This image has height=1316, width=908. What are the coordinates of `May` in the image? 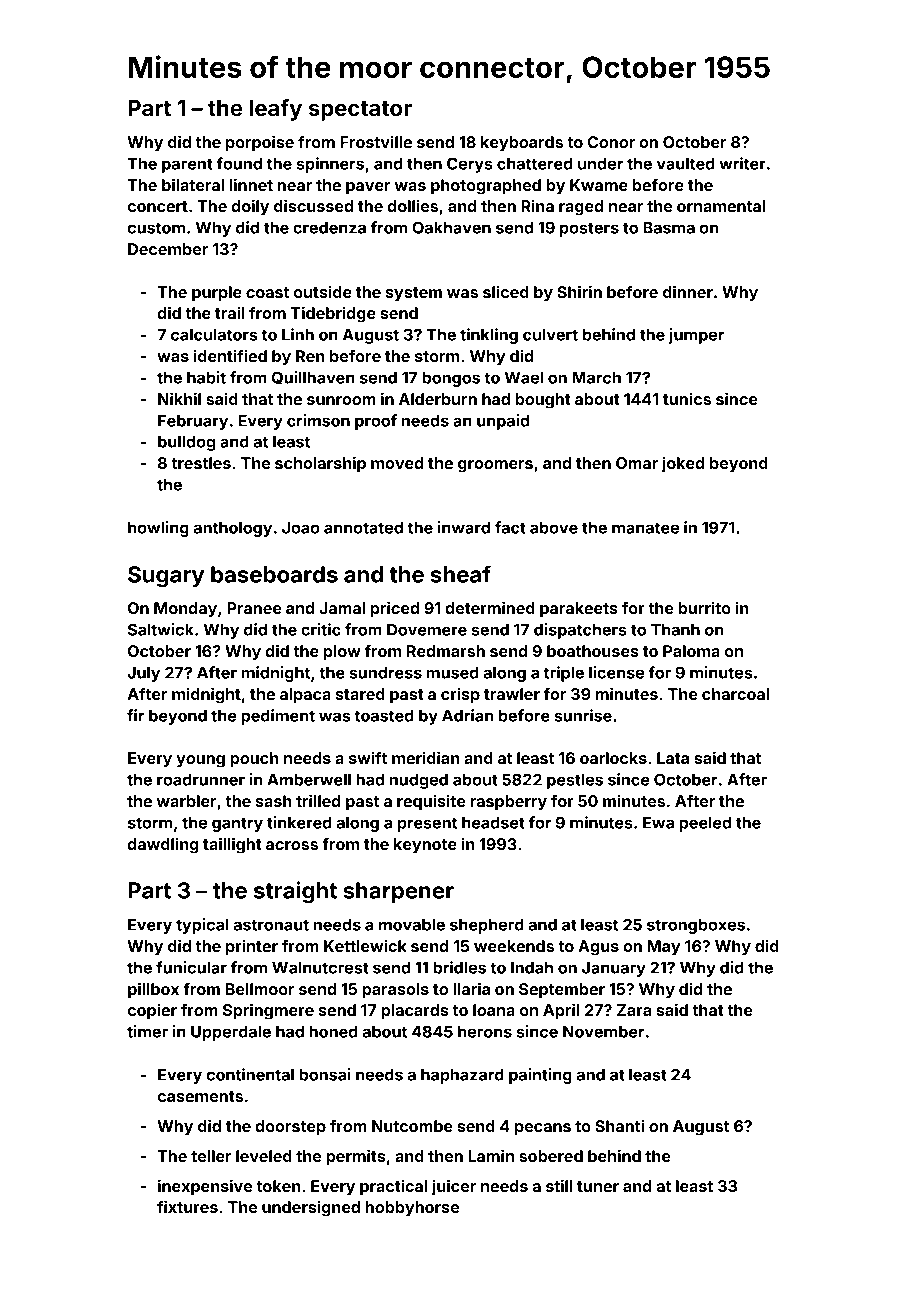 It's located at (663, 948).
